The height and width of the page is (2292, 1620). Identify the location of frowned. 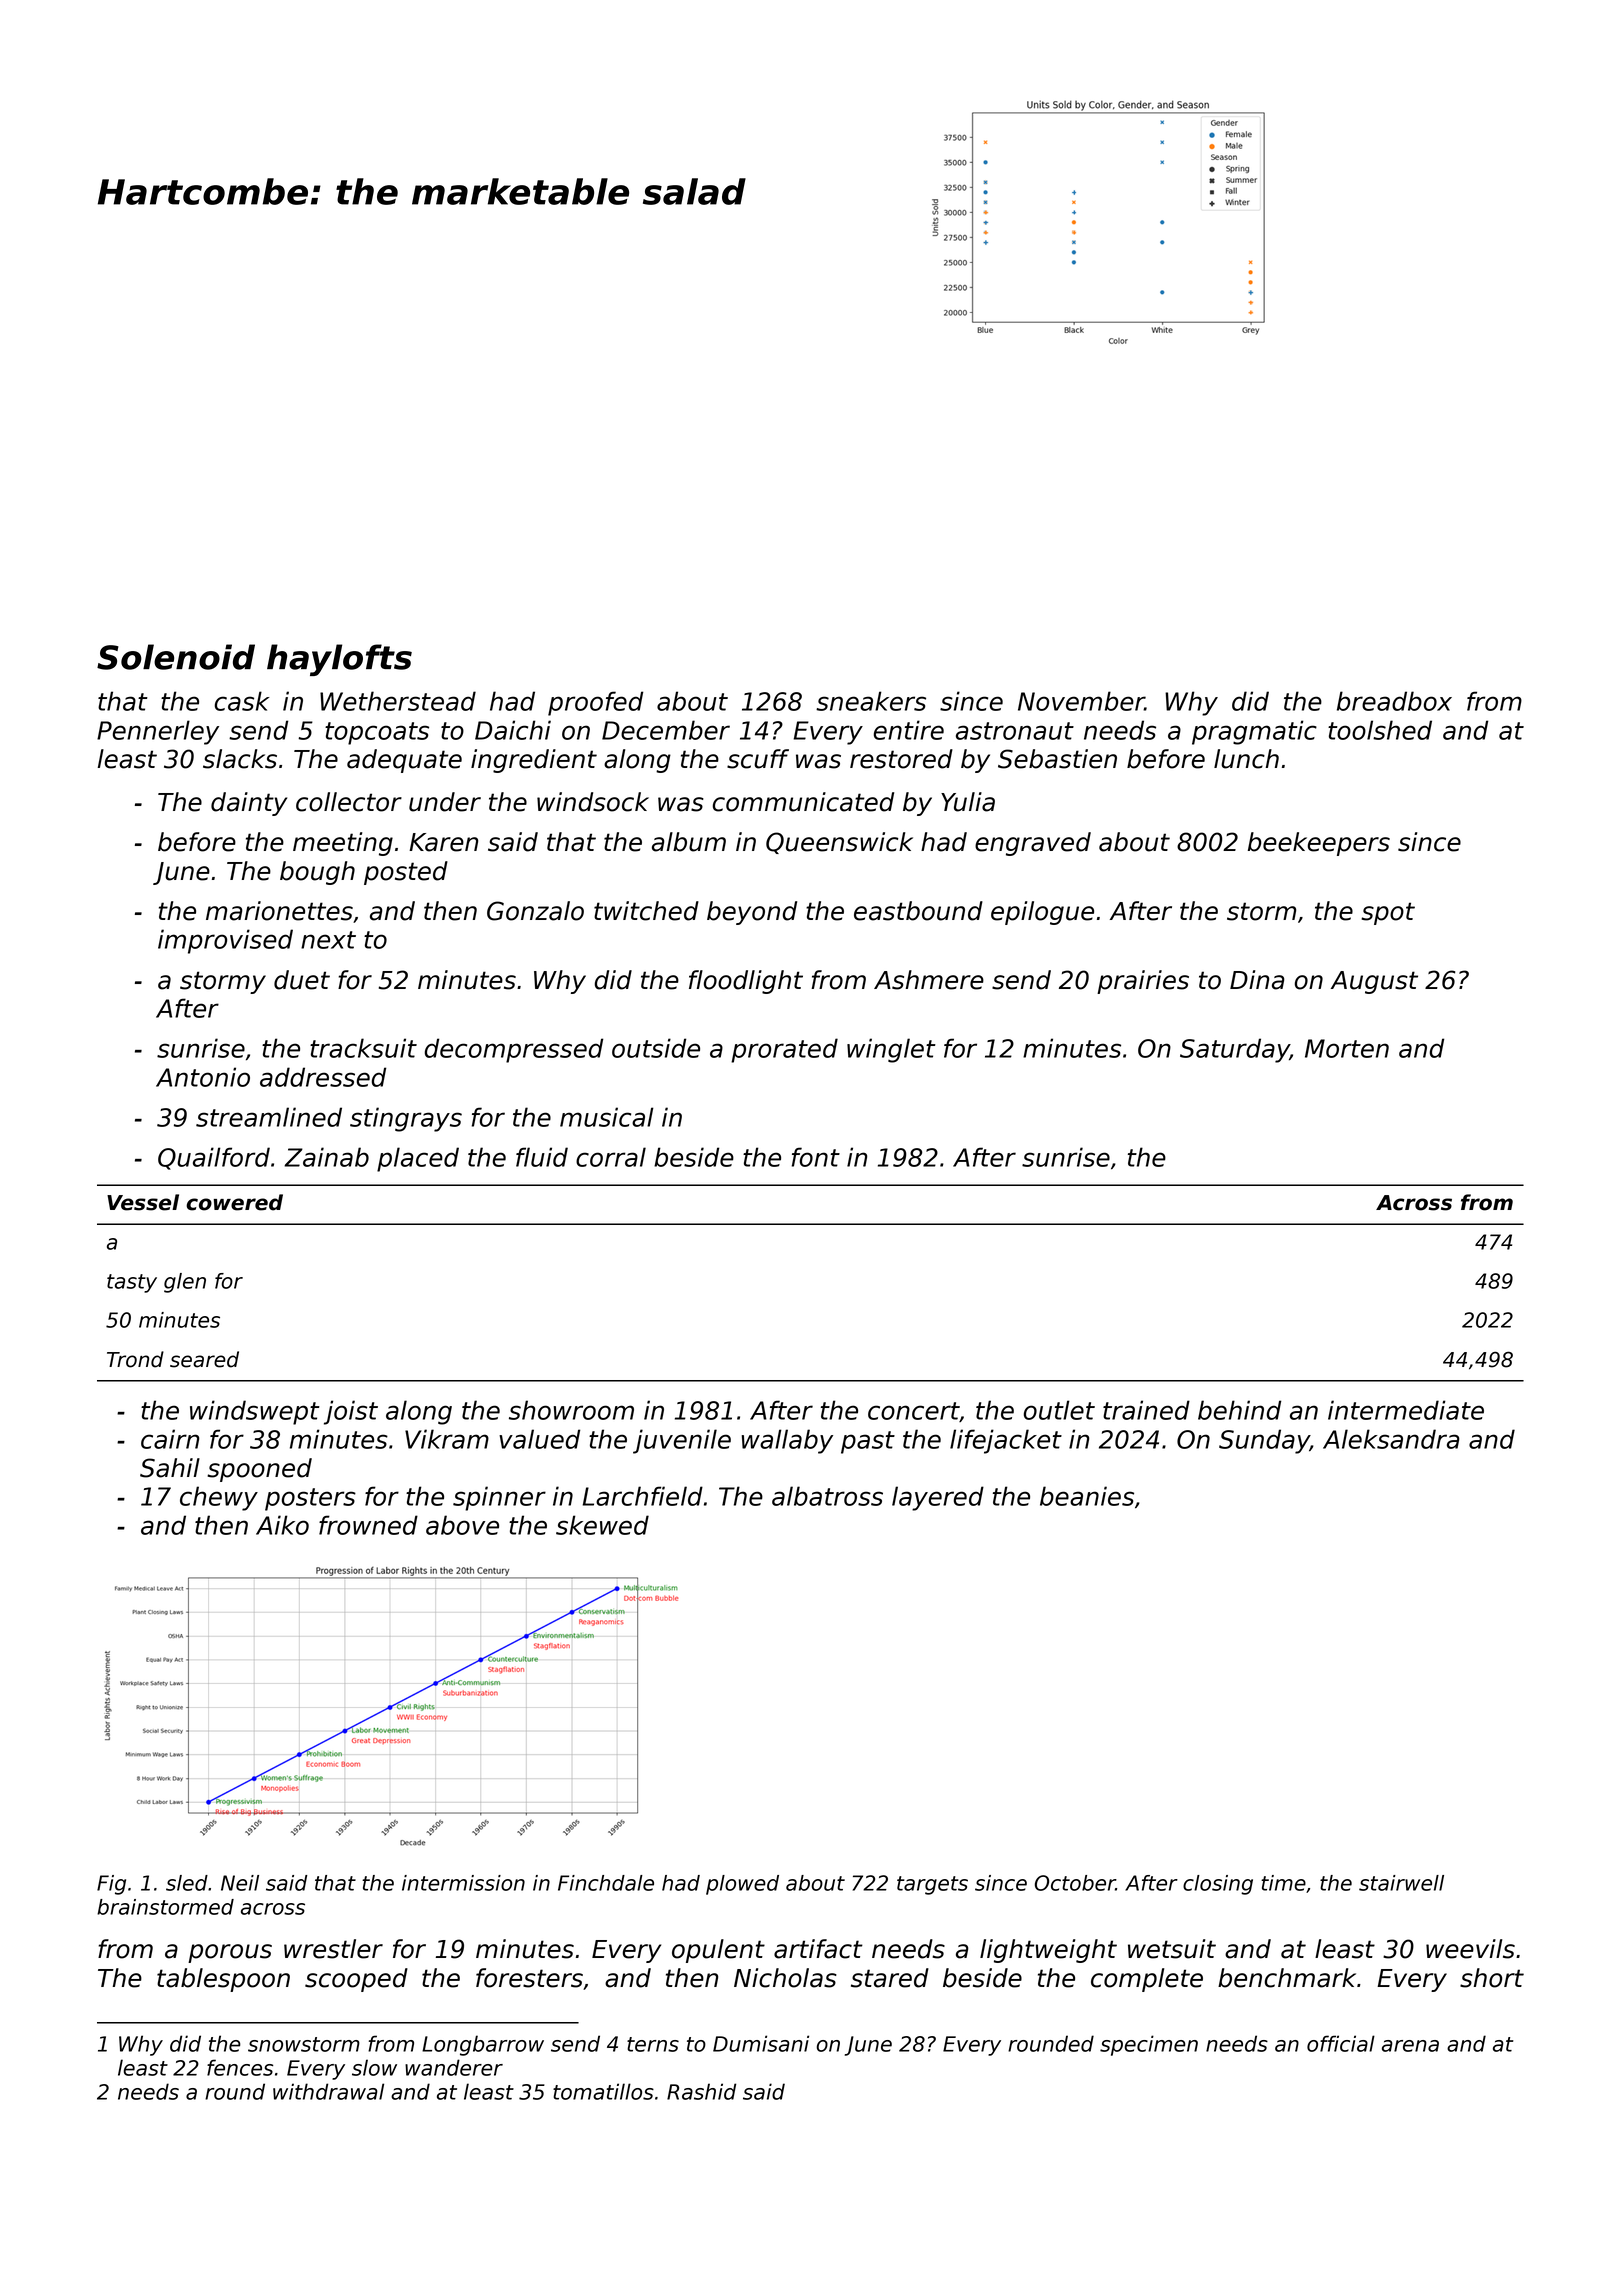
(368, 1525).
